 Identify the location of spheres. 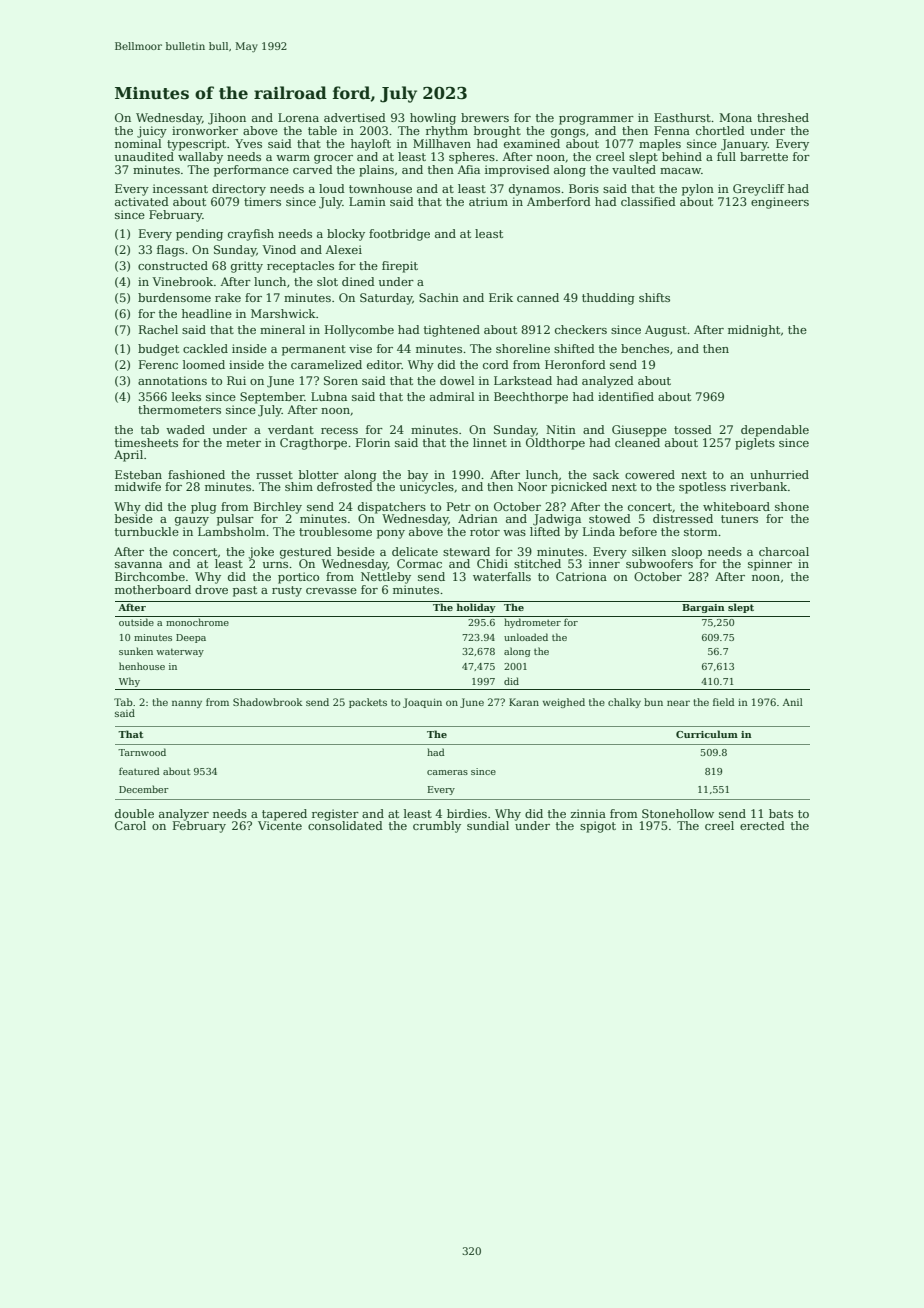
(472, 158).
